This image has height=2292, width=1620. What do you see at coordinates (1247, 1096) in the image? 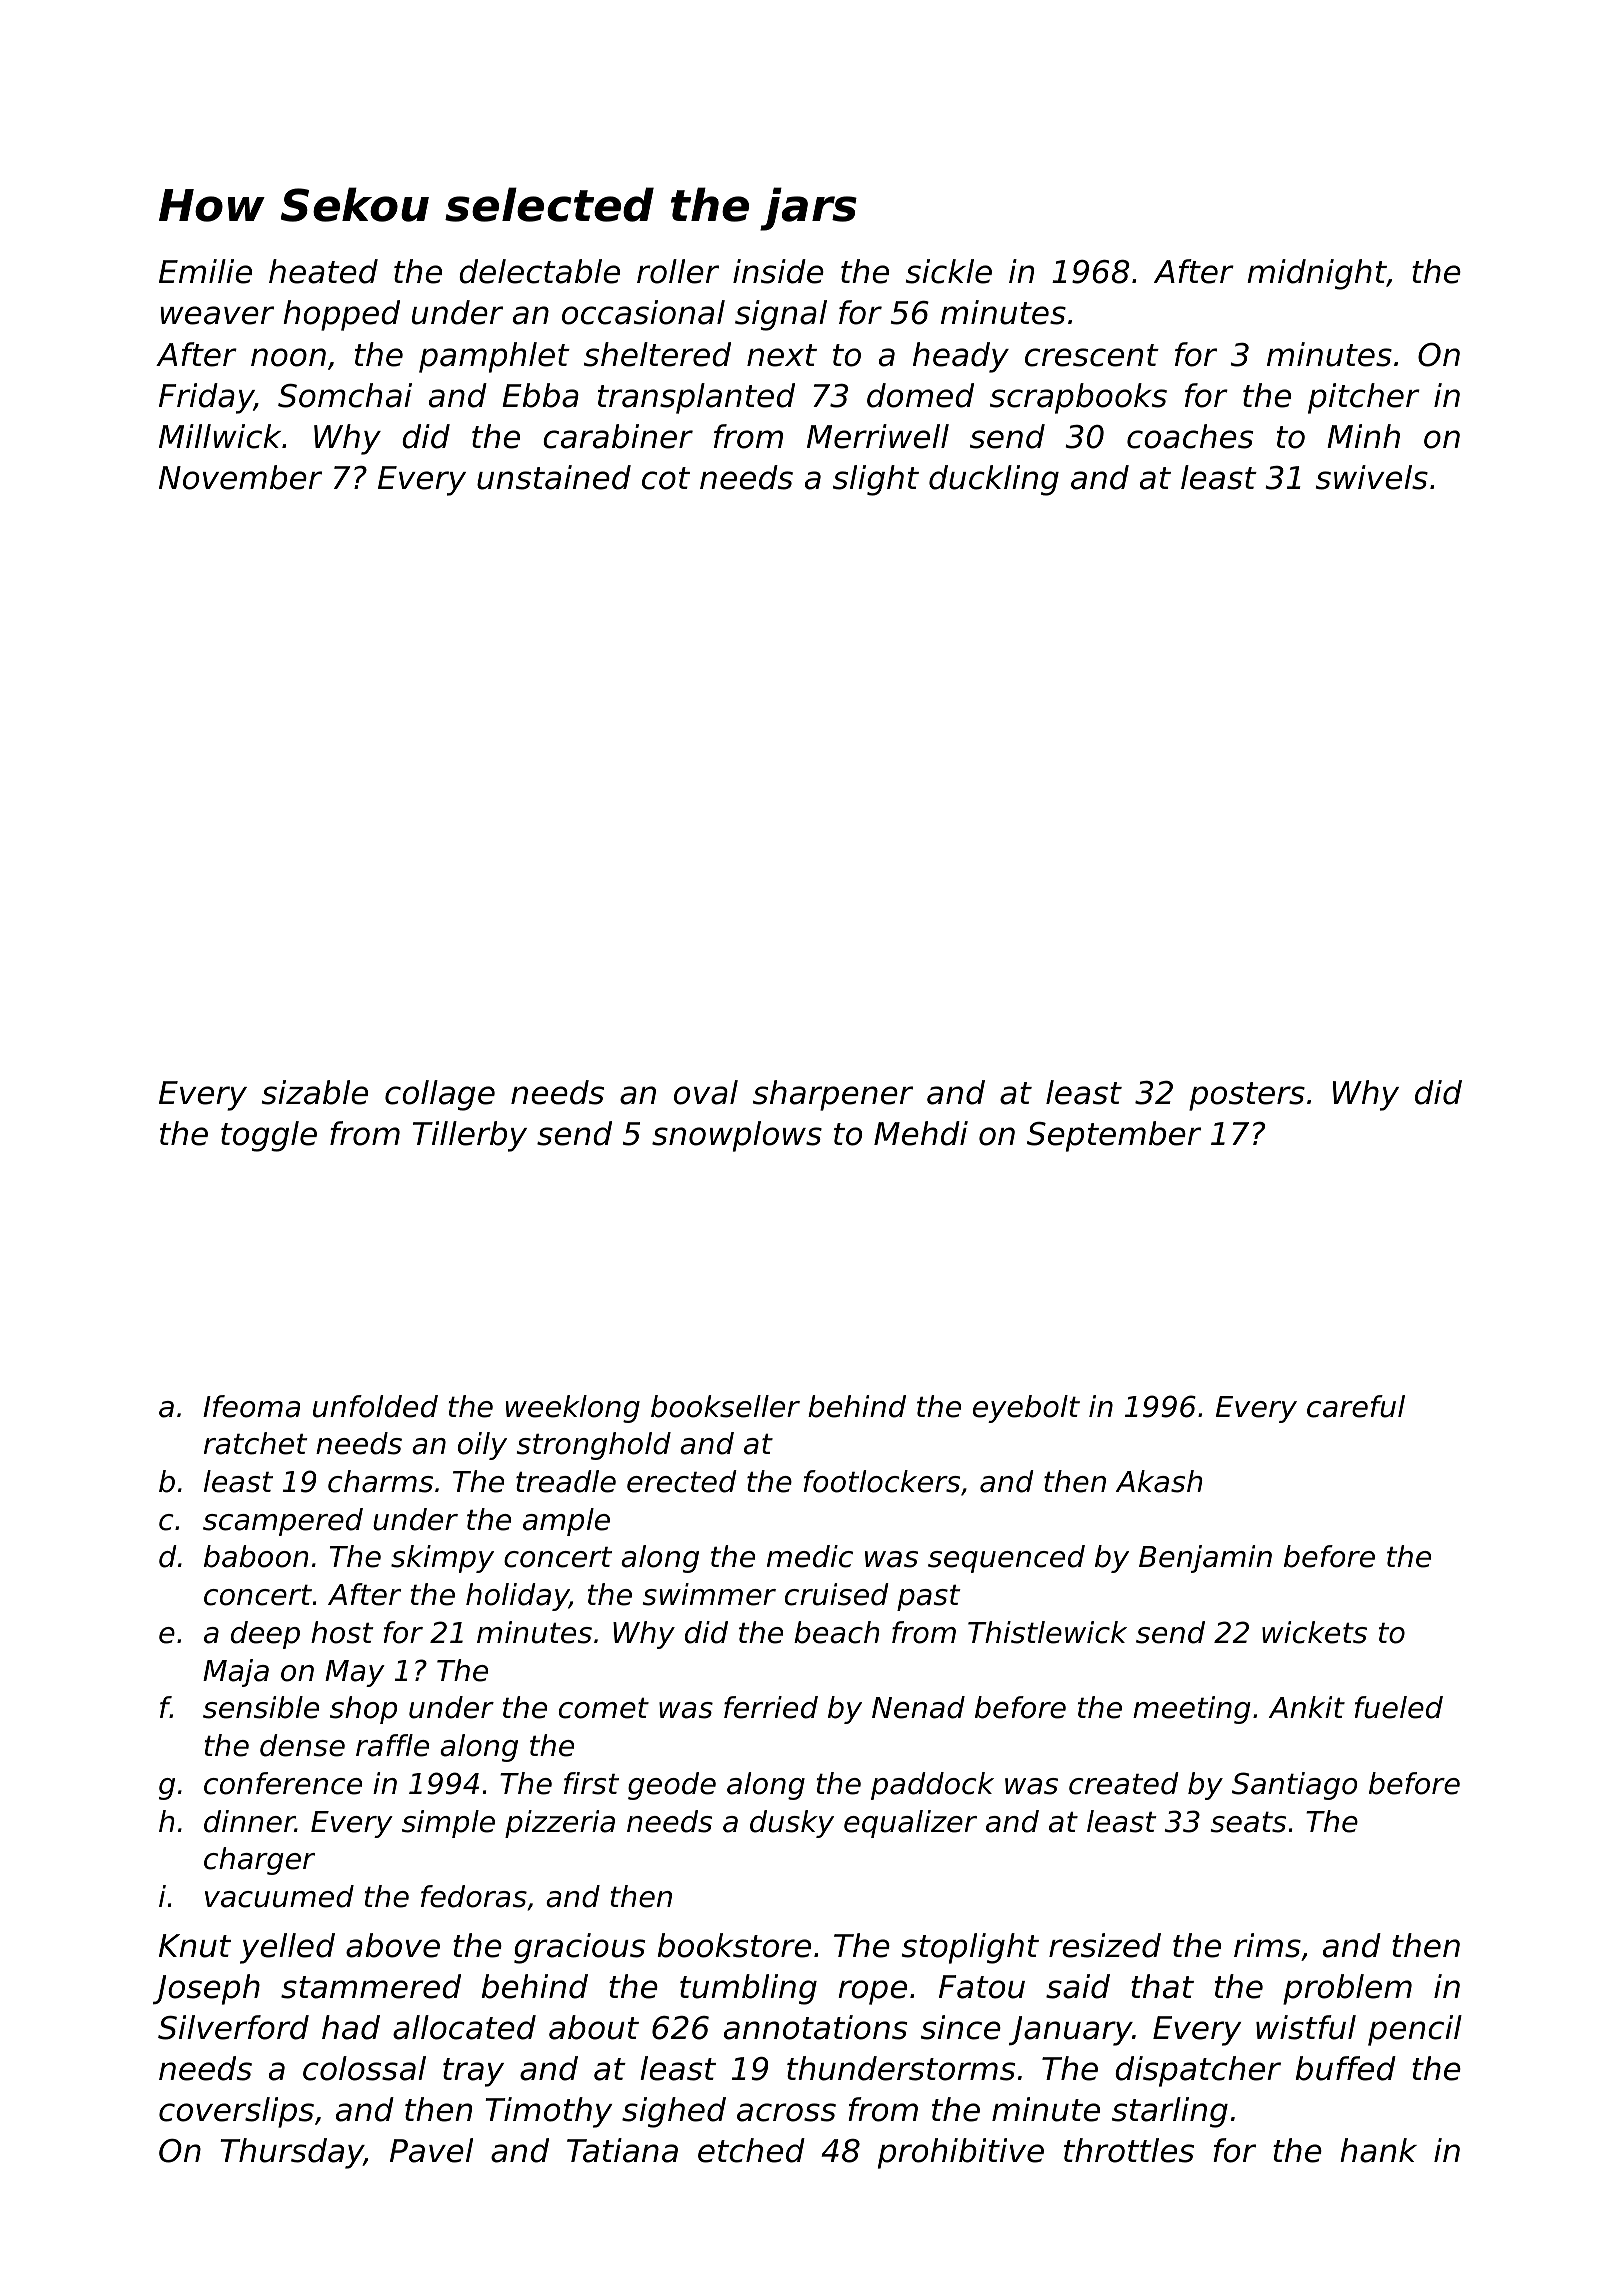
I see `posters` at bounding box center [1247, 1096].
